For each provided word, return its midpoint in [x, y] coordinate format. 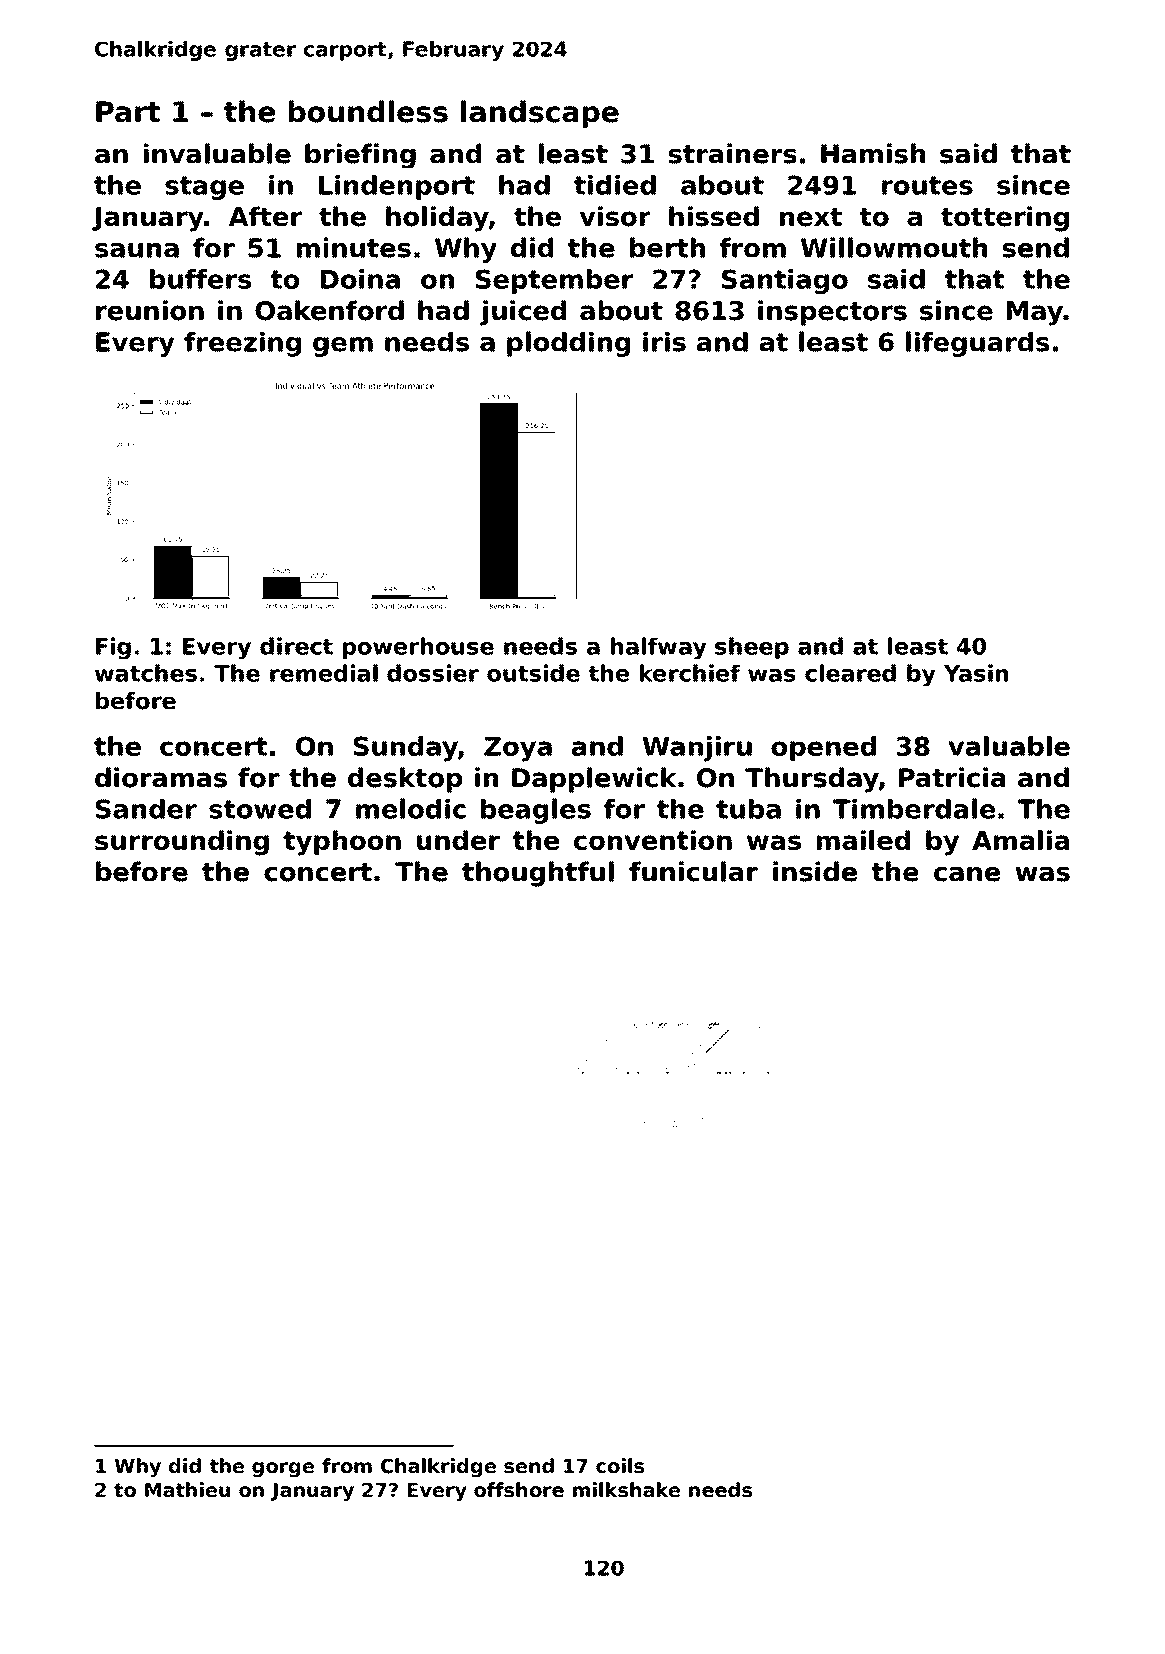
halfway [659, 648]
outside [533, 673]
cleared [850, 673]
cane [967, 874]
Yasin [976, 673]
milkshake [626, 1490]
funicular [693, 871]
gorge [283, 1469]
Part [128, 112]
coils [620, 1466]
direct [296, 646]
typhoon [342, 843]
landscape [540, 114]
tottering [1005, 219]
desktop [405, 780]
